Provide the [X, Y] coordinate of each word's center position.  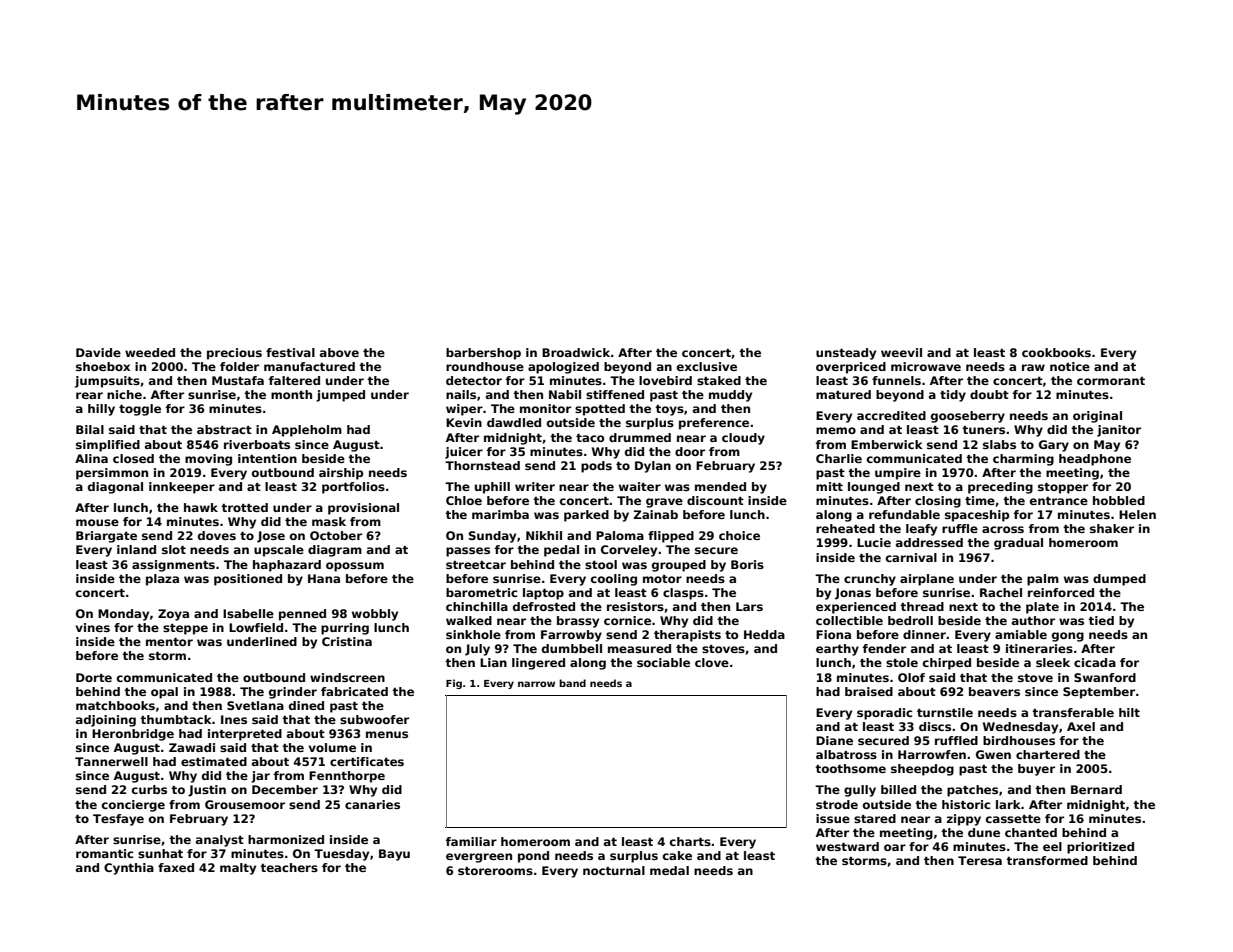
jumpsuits [107, 382]
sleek [1053, 662]
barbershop [483, 354]
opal [164, 693]
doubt [989, 394]
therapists [687, 636]
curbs [149, 789]
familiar [471, 841]
